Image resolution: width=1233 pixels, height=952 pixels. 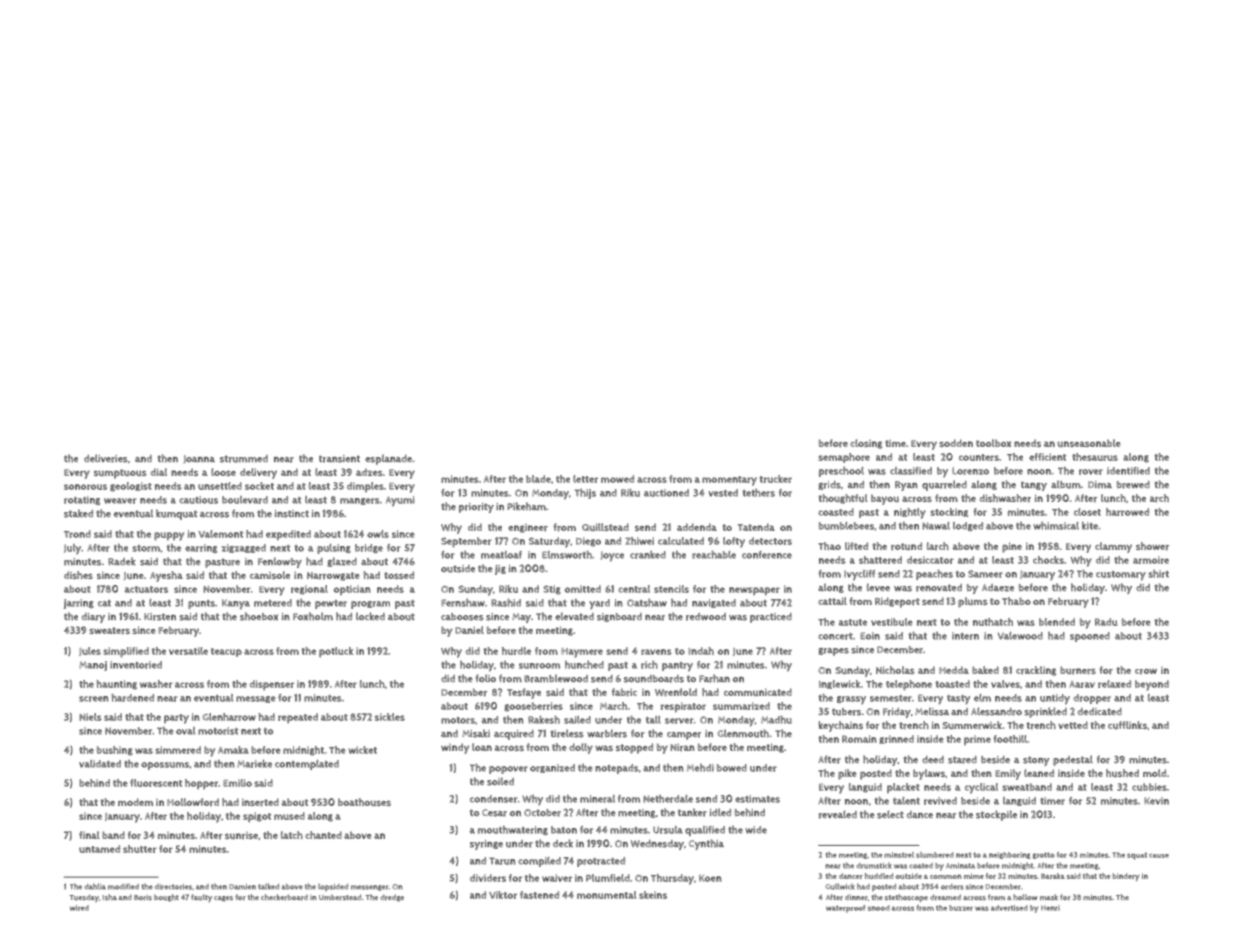 What do you see at coordinates (339, 459) in the screenshot?
I see `transient` at bounding box center [339, 459].
